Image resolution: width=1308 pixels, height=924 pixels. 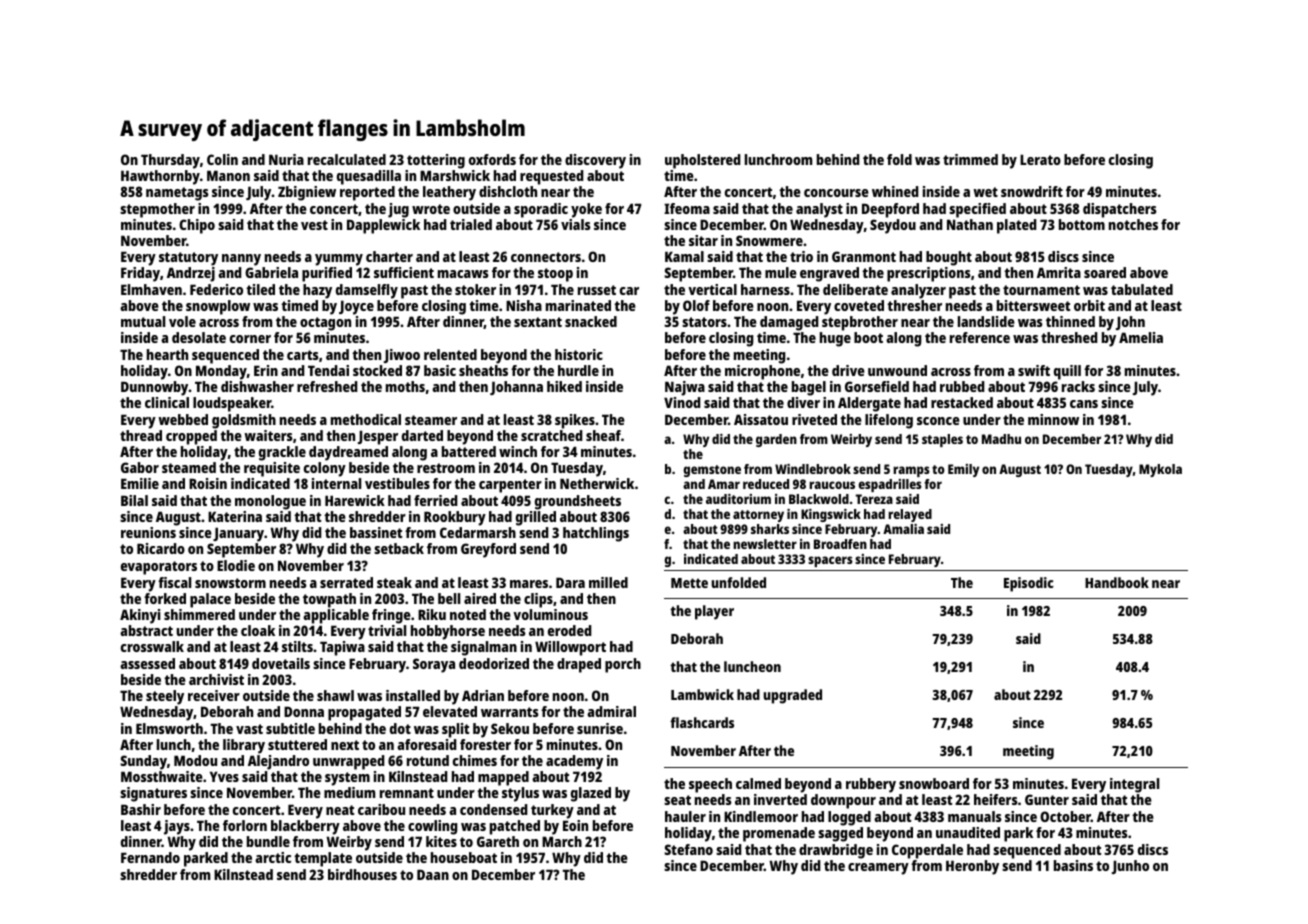 I want to click on cowling, so click(x=433, y=827).
